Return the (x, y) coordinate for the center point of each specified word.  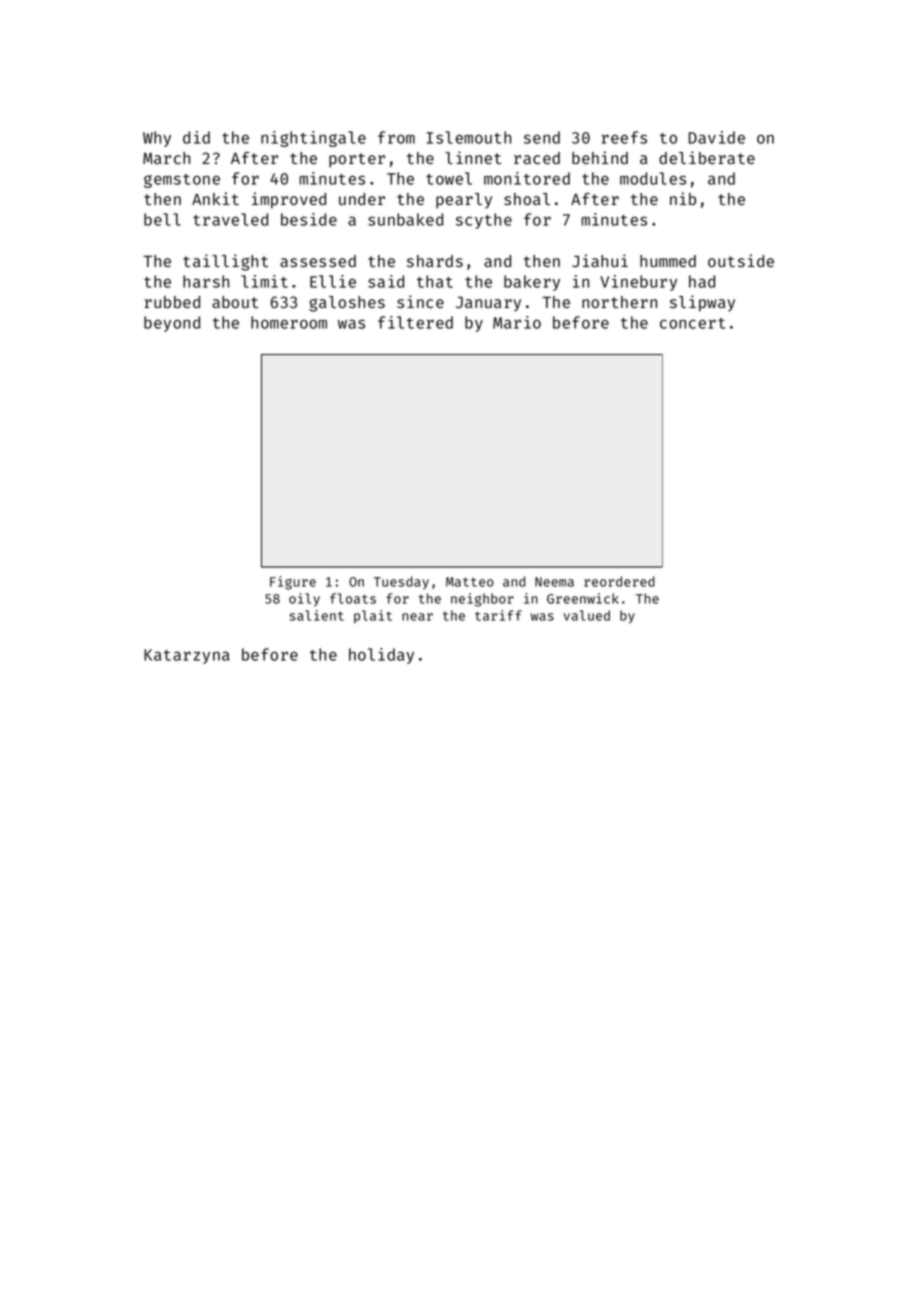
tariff (498, 615)
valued (587, 615)
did (196, 137)
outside (741, 260)
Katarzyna (186, 656)
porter (357, 160)
